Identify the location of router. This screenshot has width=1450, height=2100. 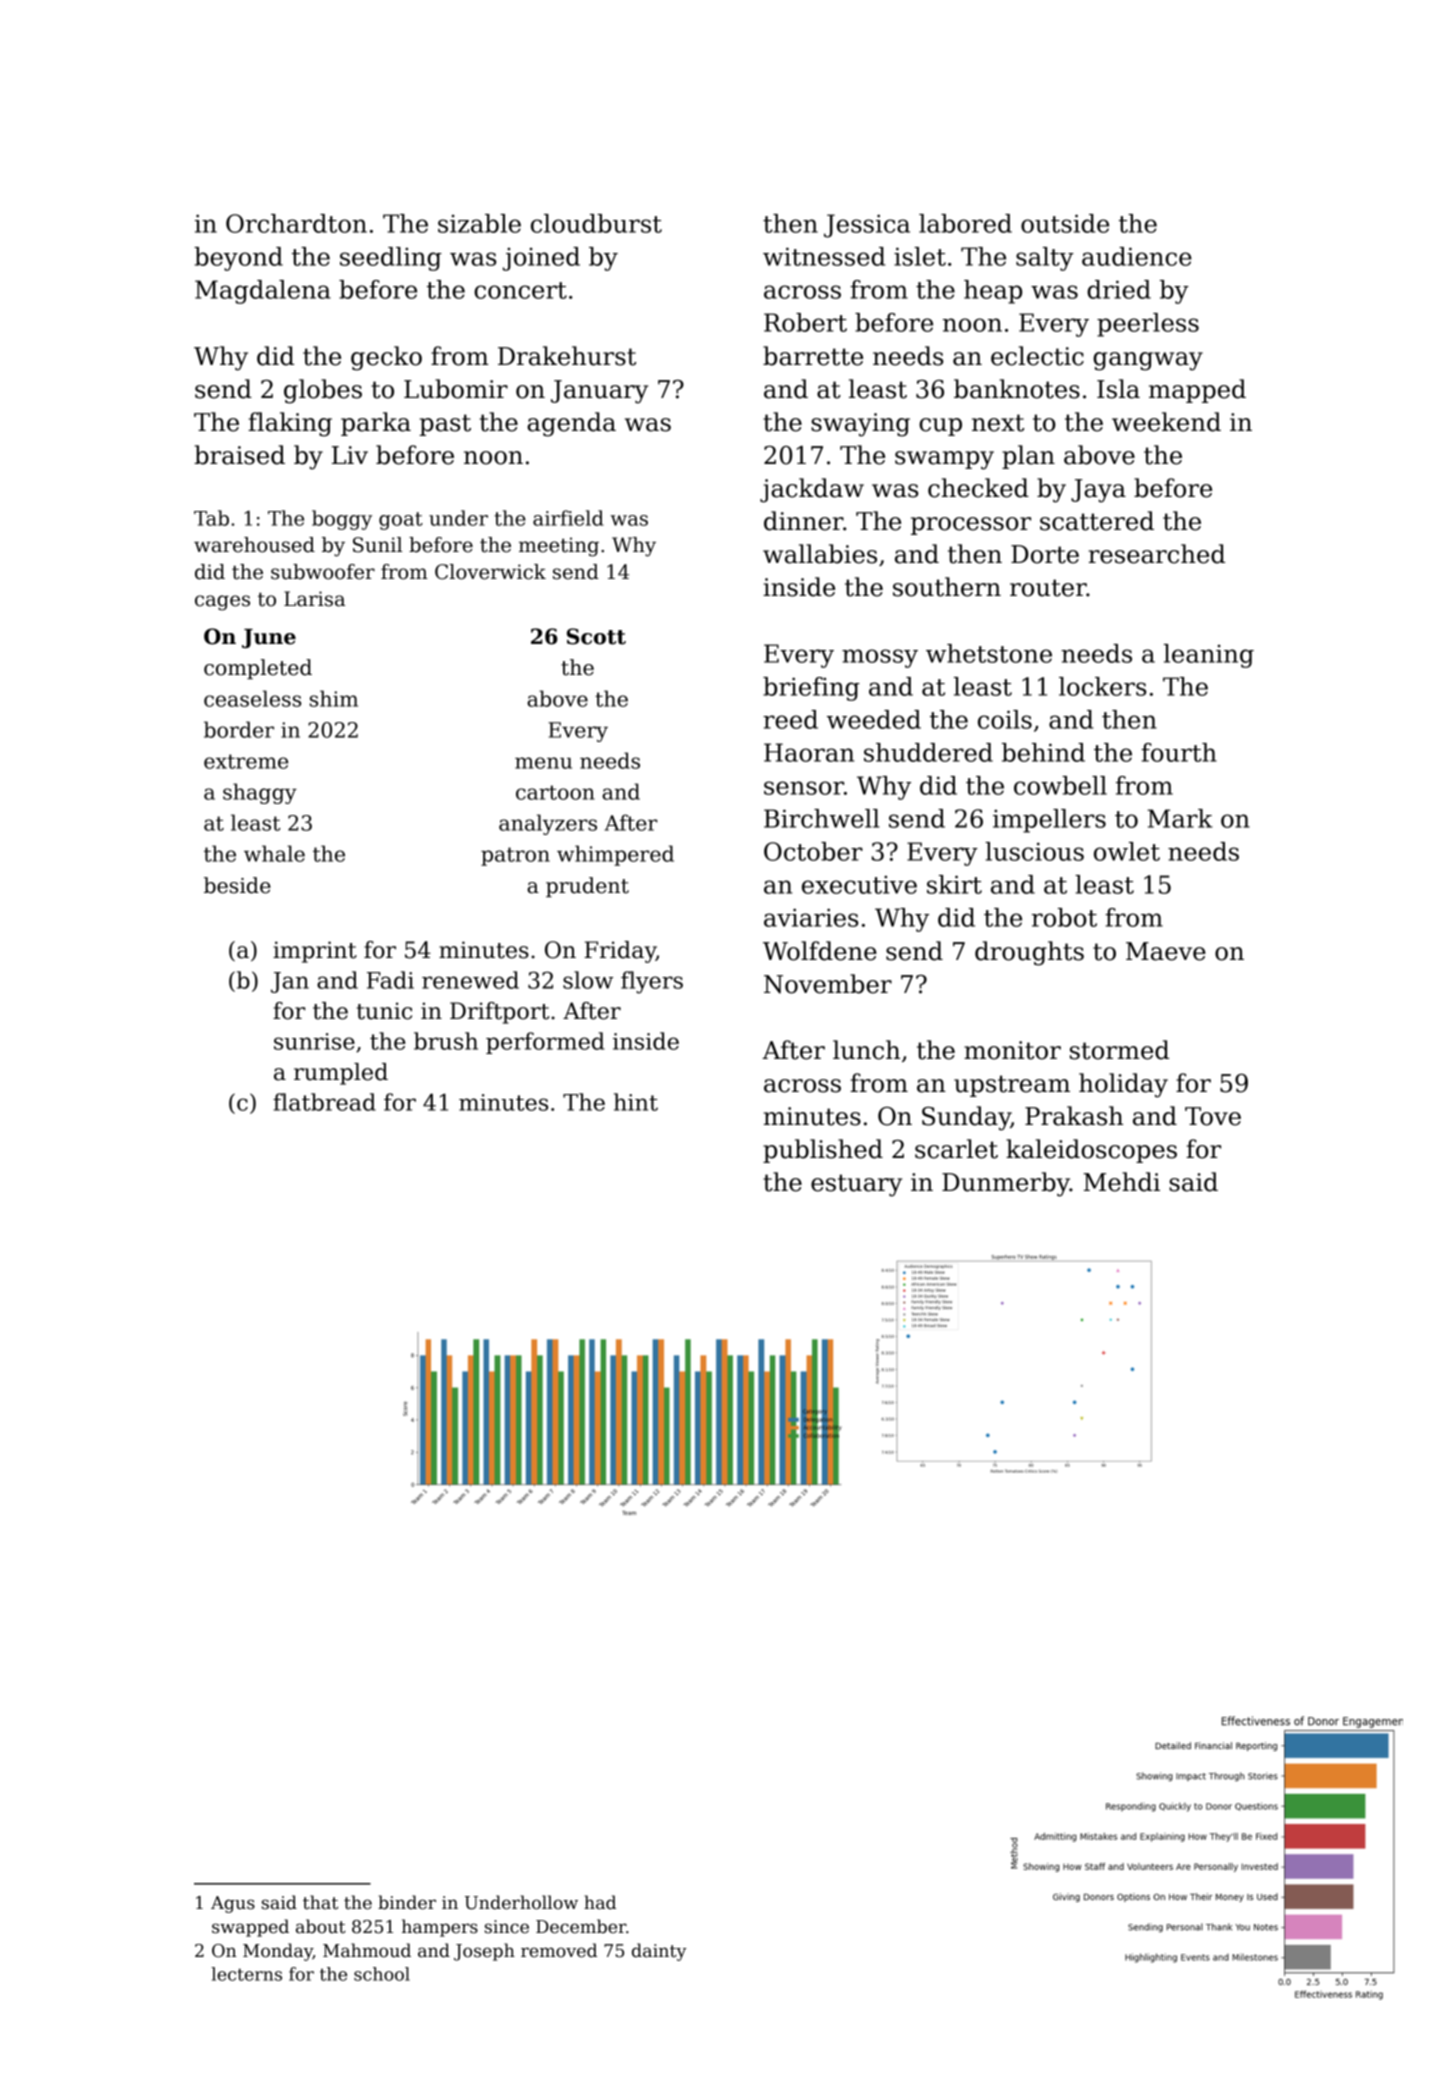
(1048, 588).
